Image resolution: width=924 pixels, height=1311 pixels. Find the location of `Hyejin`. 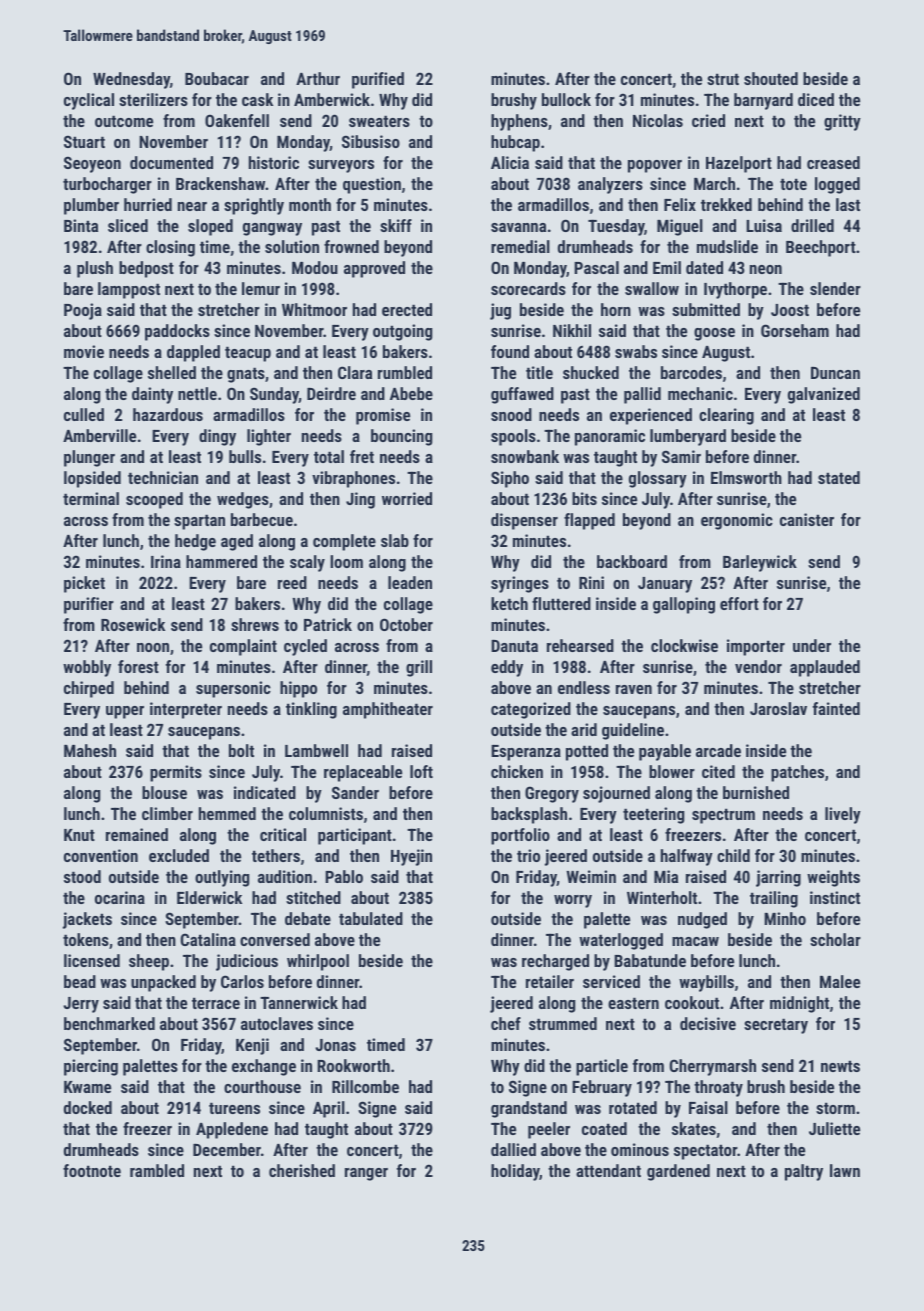

Hyejin is located at coordinates (411, 857).
